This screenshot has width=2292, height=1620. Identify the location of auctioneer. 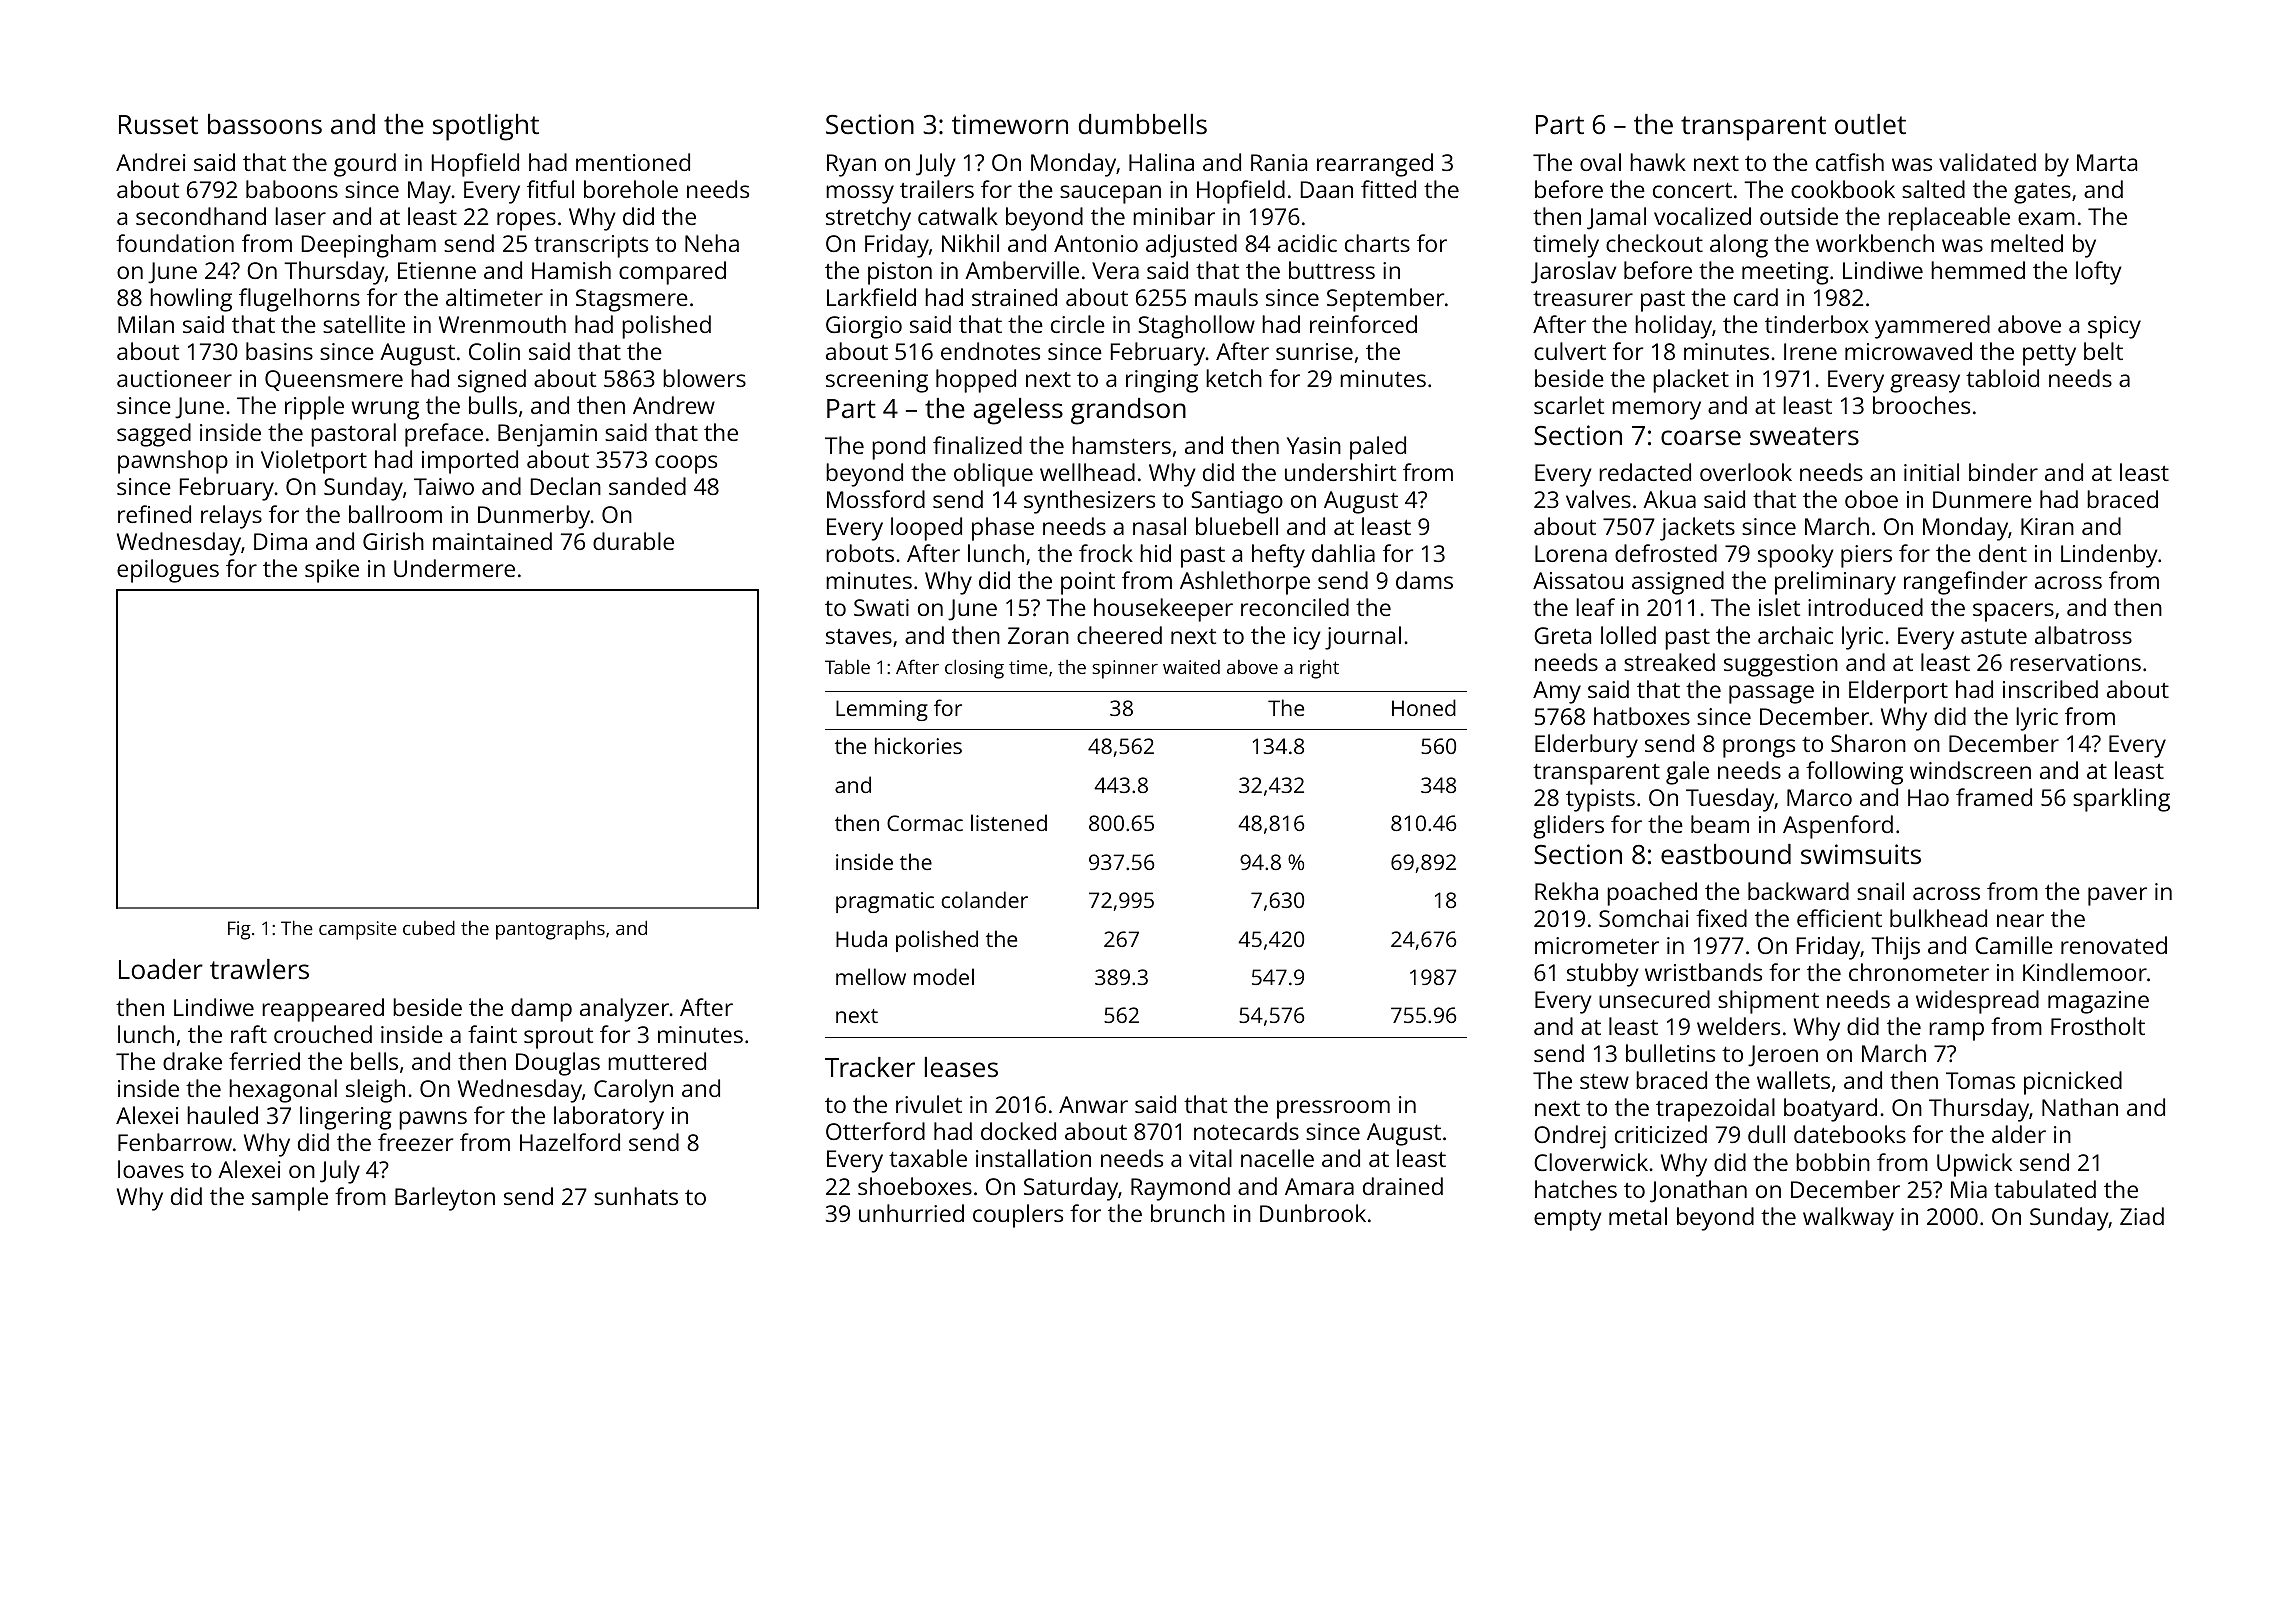
(174, 378).
